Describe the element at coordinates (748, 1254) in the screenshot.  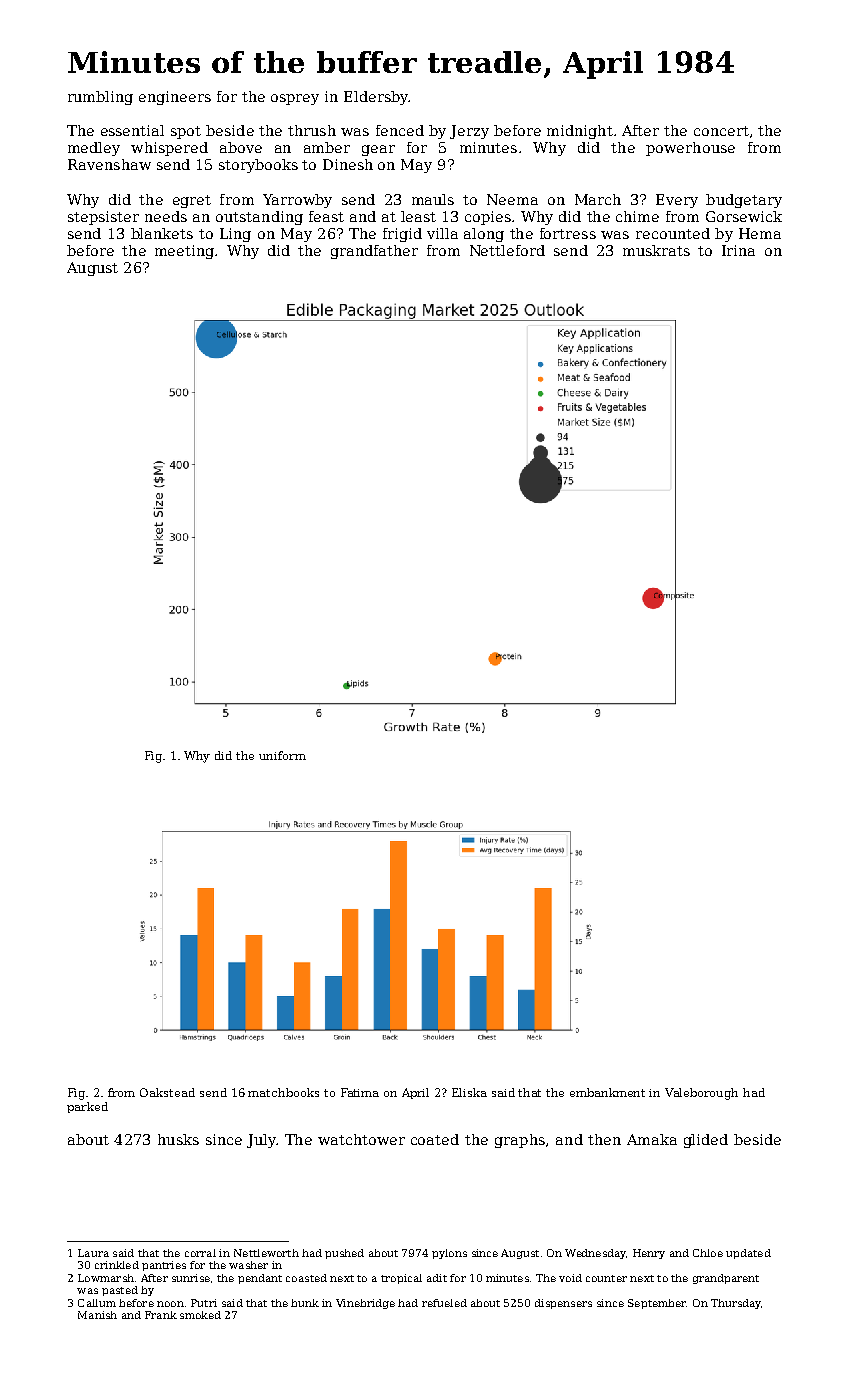
I see `updated` at that location.
